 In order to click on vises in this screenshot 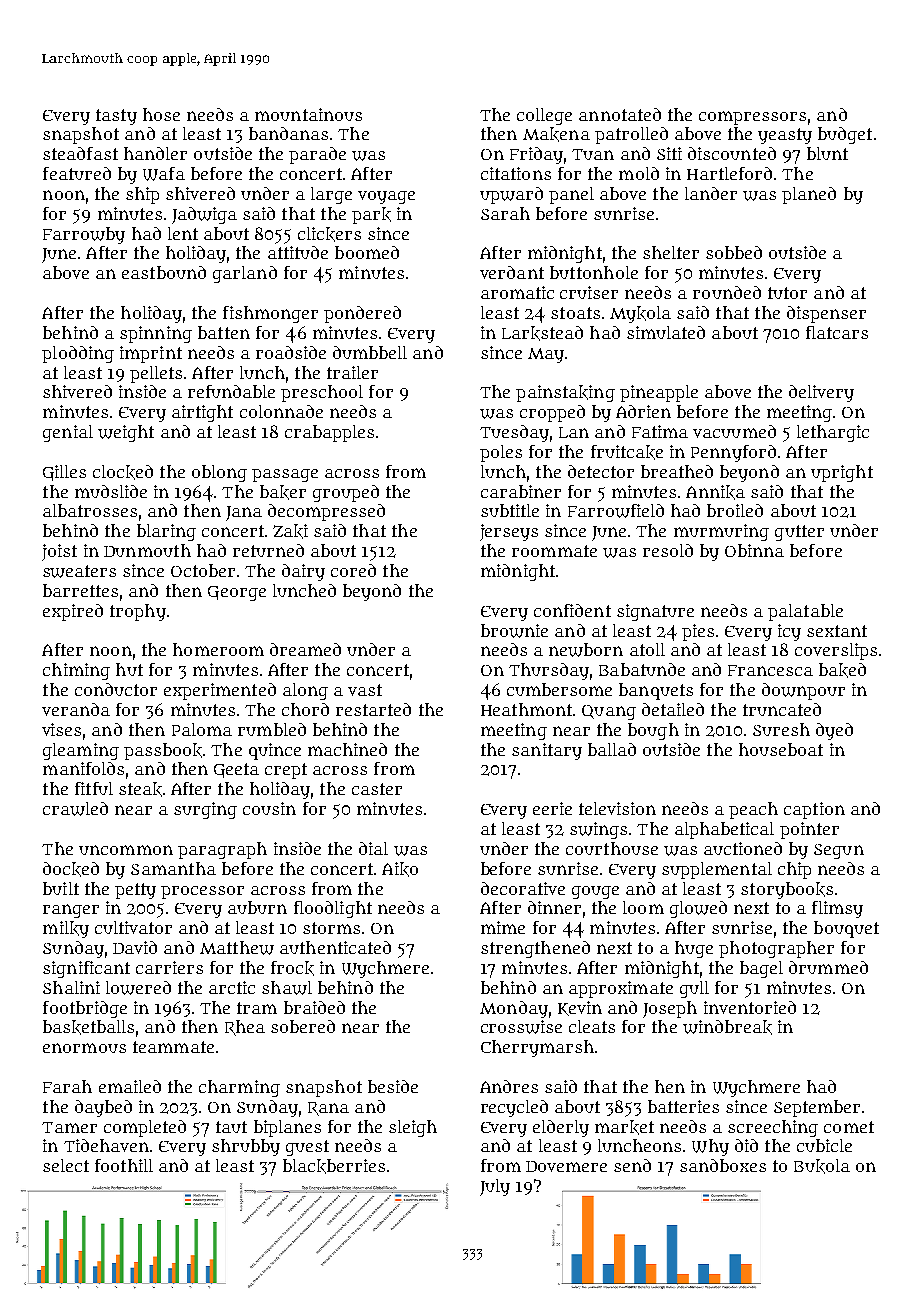, I will do `click(61, 729)`.
